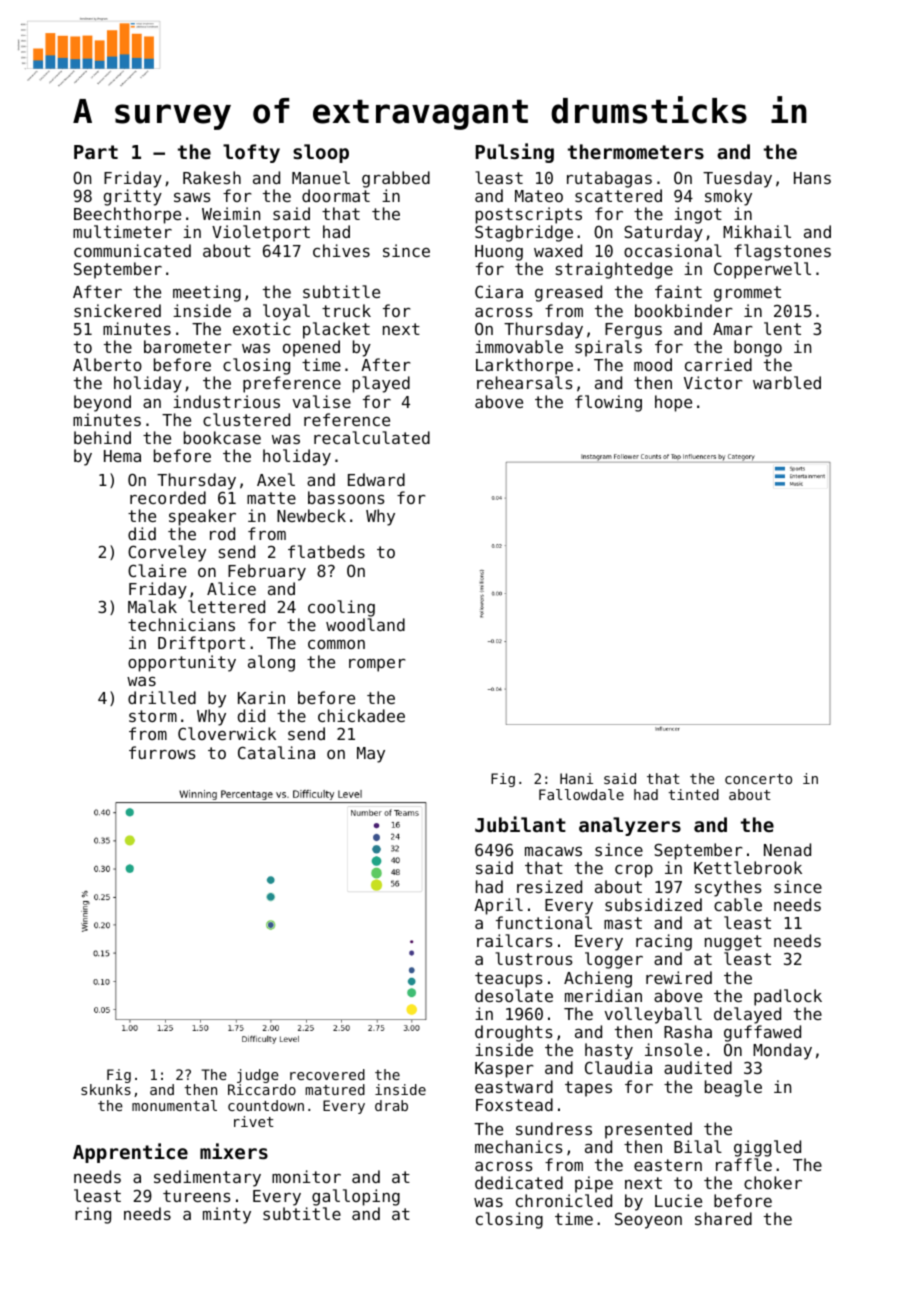 Image resolution: width=908 pixels, height=1316 pixels. What do you see at coordinates (515, 153) in the screenshot?
I see `Pulsing` at bounding box center [515, 153].
